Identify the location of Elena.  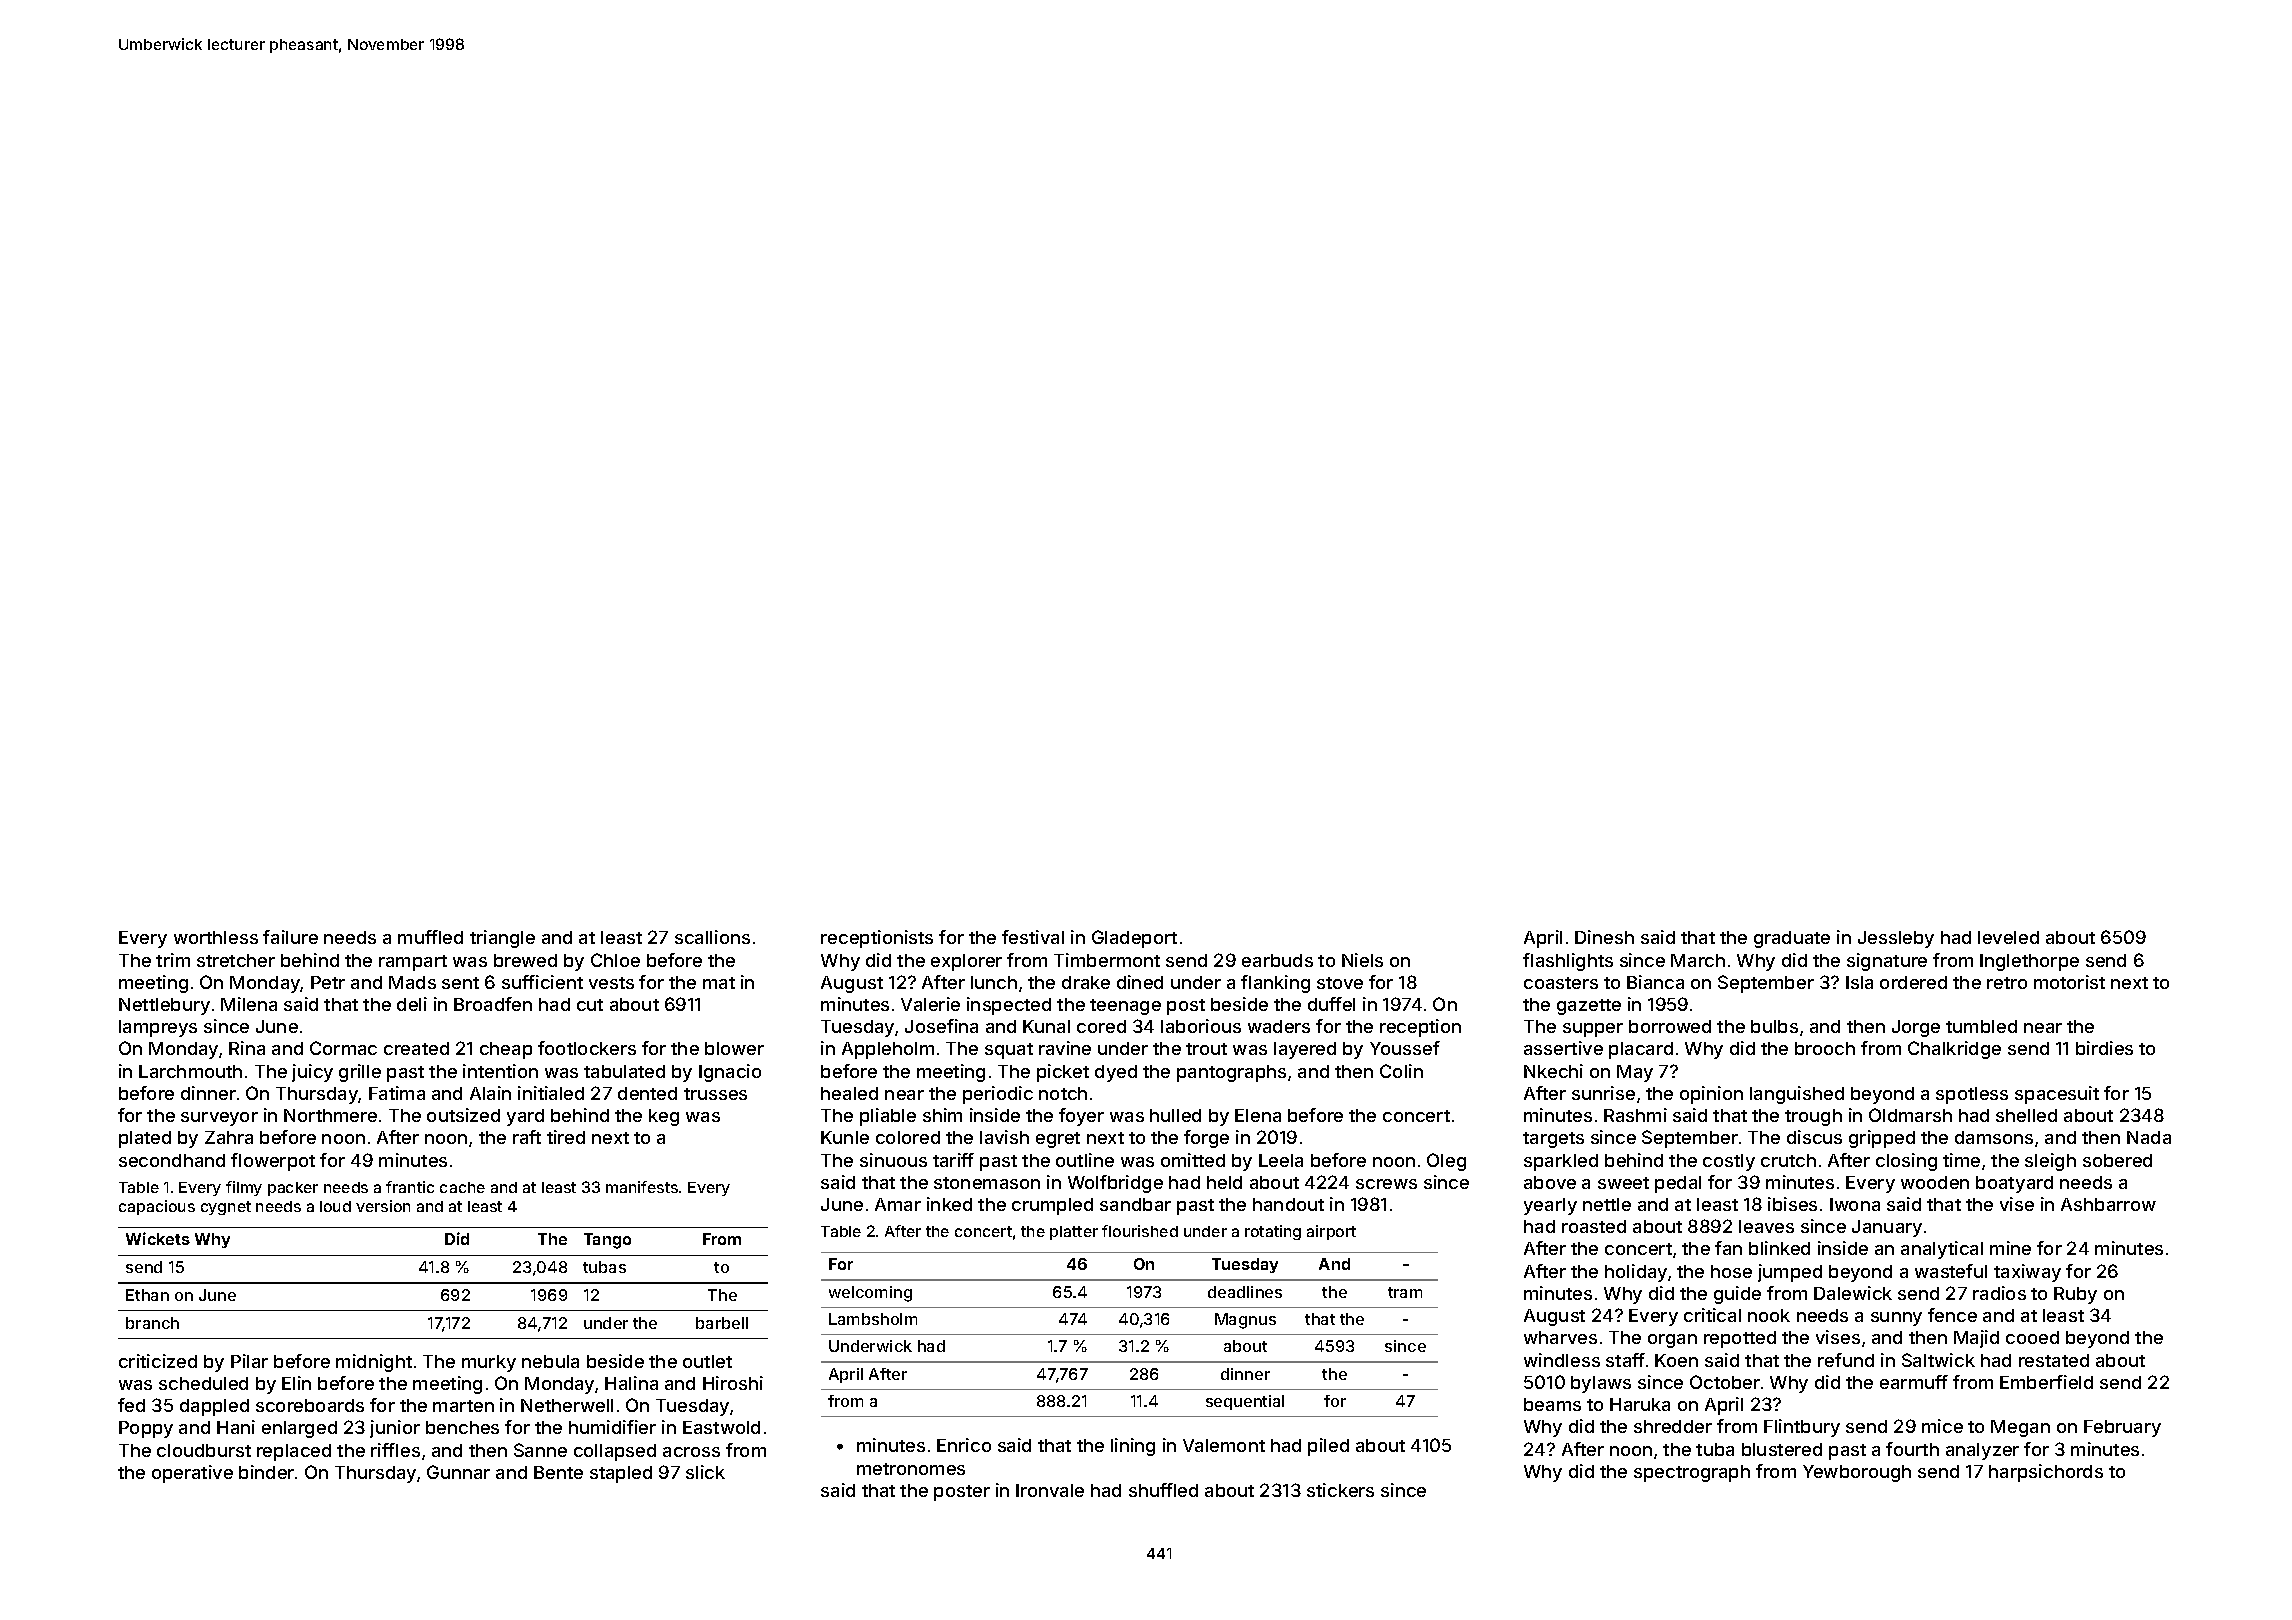
(1258, 1115).
